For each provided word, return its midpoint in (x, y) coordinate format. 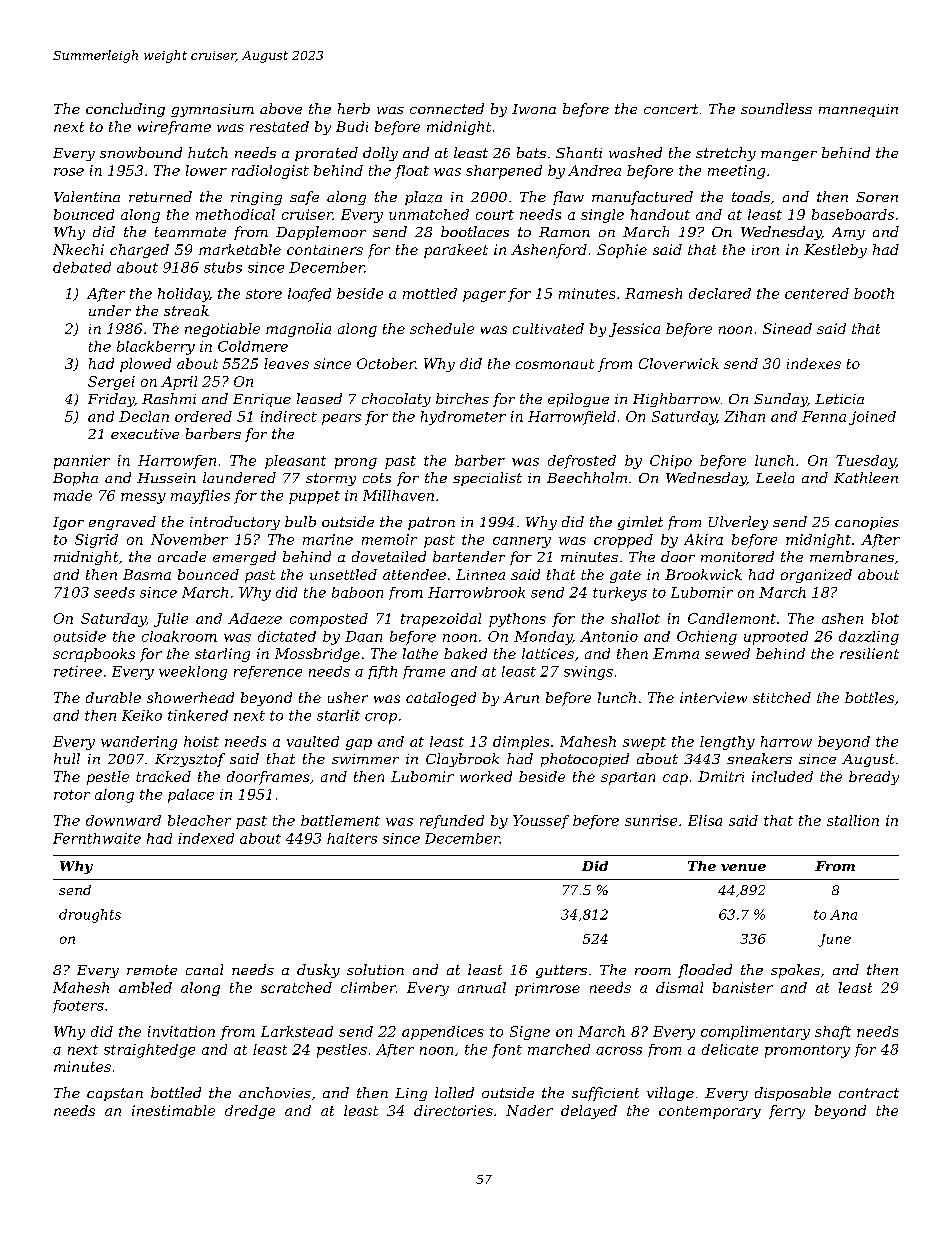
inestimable (173, 1110)
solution (375, 969)
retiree (78, 671)
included (782, 776)
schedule (442, 328)
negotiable (222, 330)
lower (206, 170)
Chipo (671, 462)
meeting (736, 172)
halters (352, 838)
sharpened (504, 172)
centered (817, 293)
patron (431, 523)
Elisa (705, 820)
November (189, 539)
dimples (521, 743)
